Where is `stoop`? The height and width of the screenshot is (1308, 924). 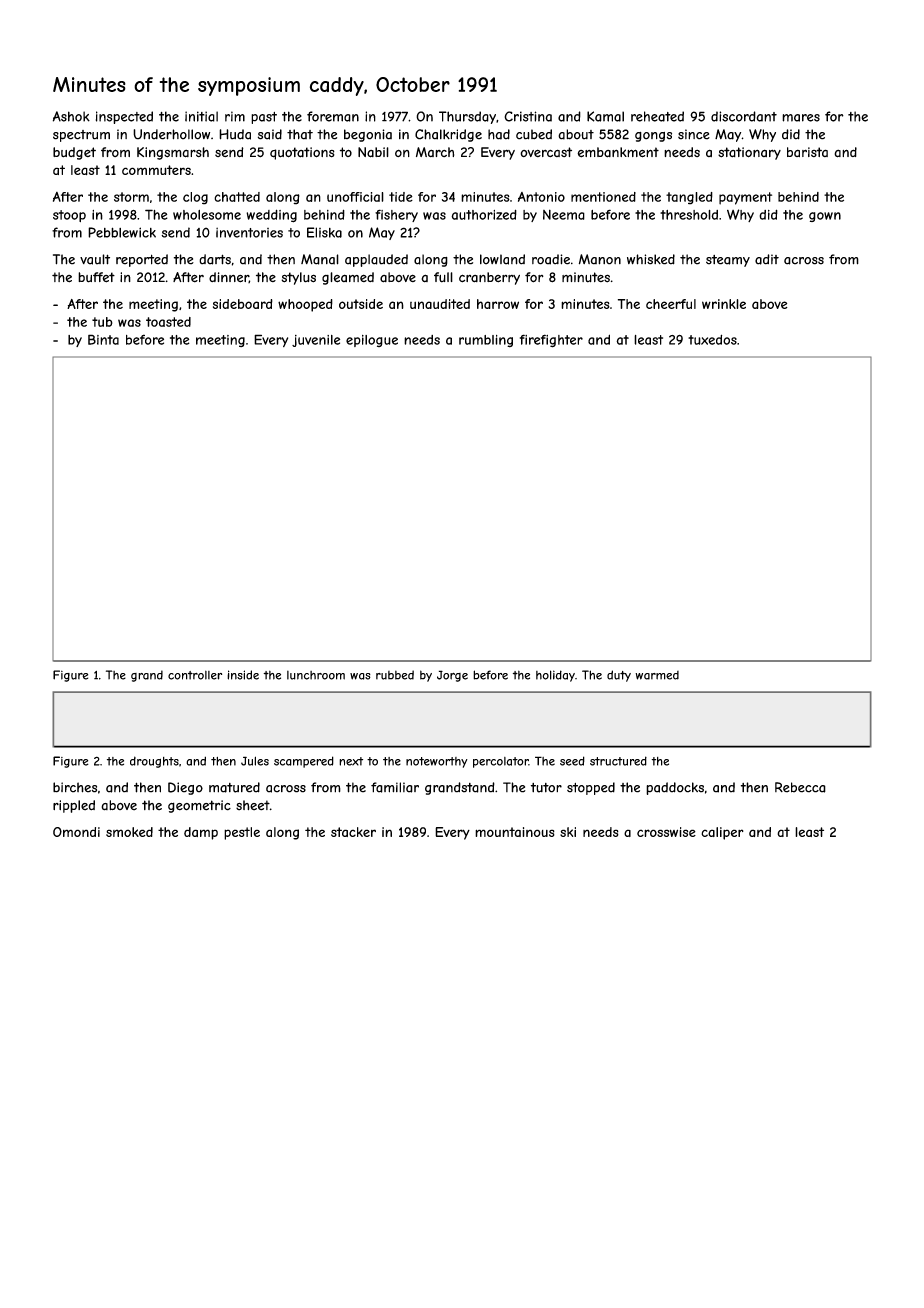 stoop is located at coordinates (69, 216).
